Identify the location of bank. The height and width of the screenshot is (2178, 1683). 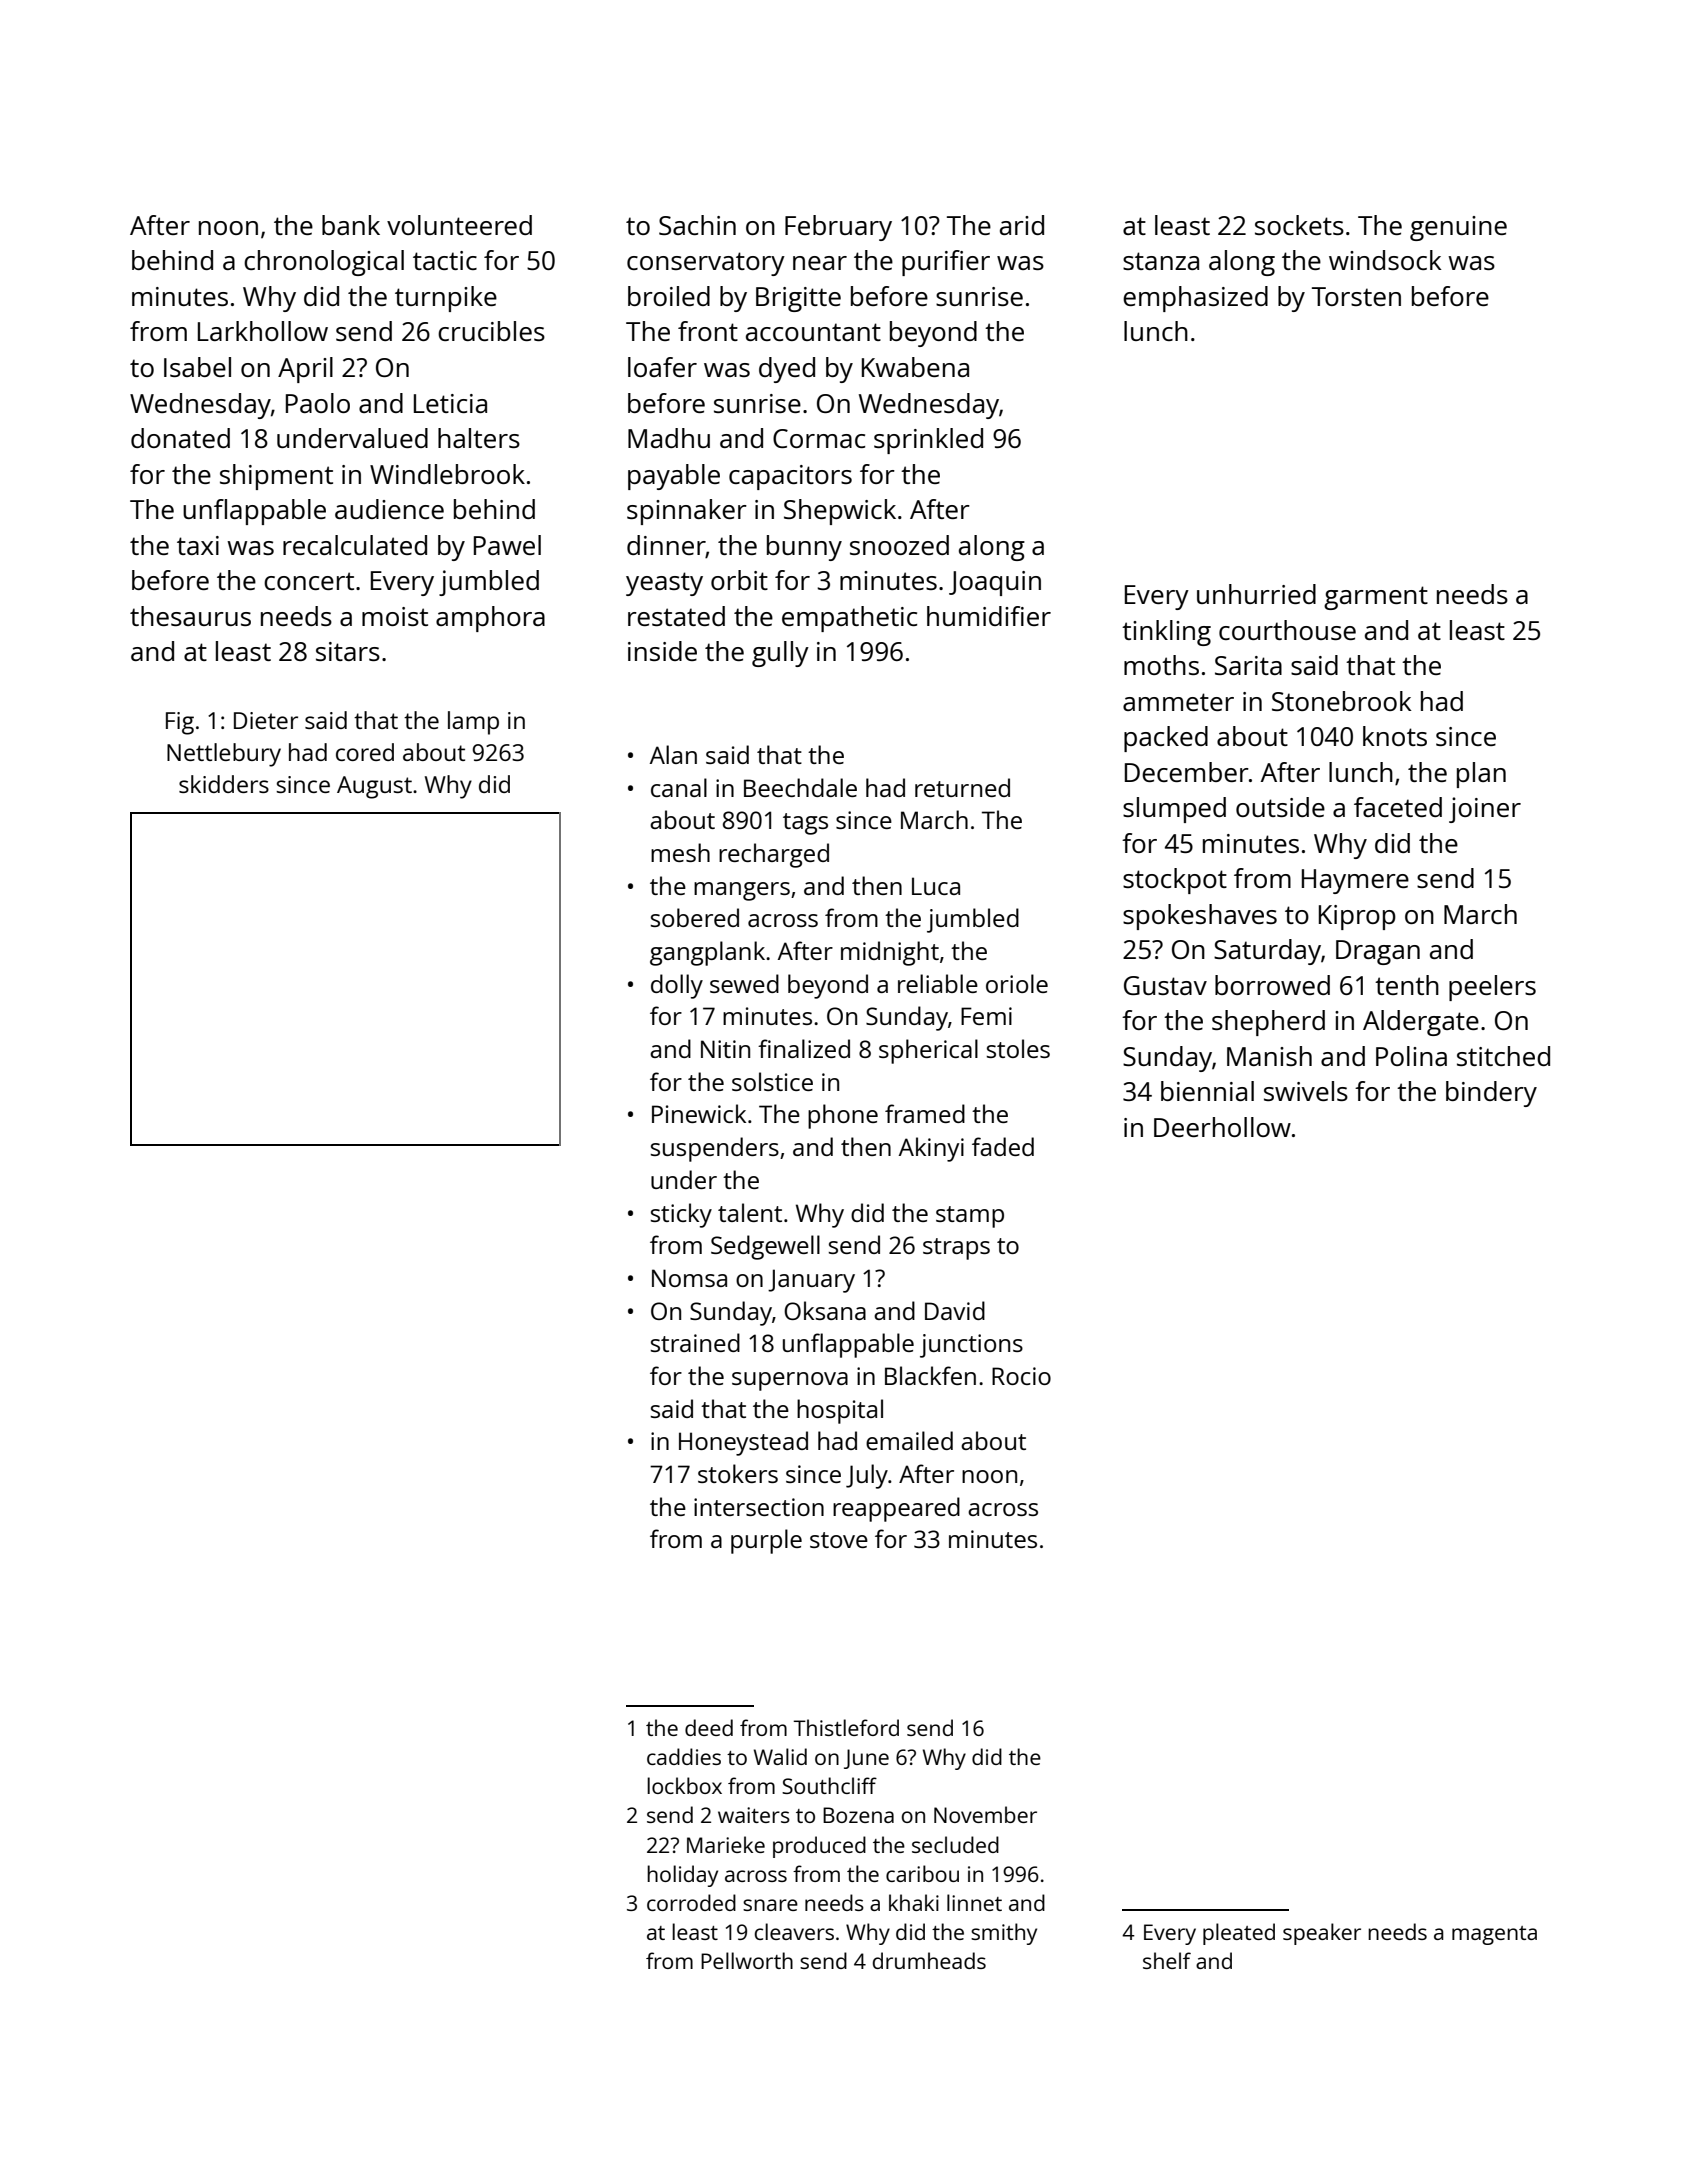
(351, 225).
